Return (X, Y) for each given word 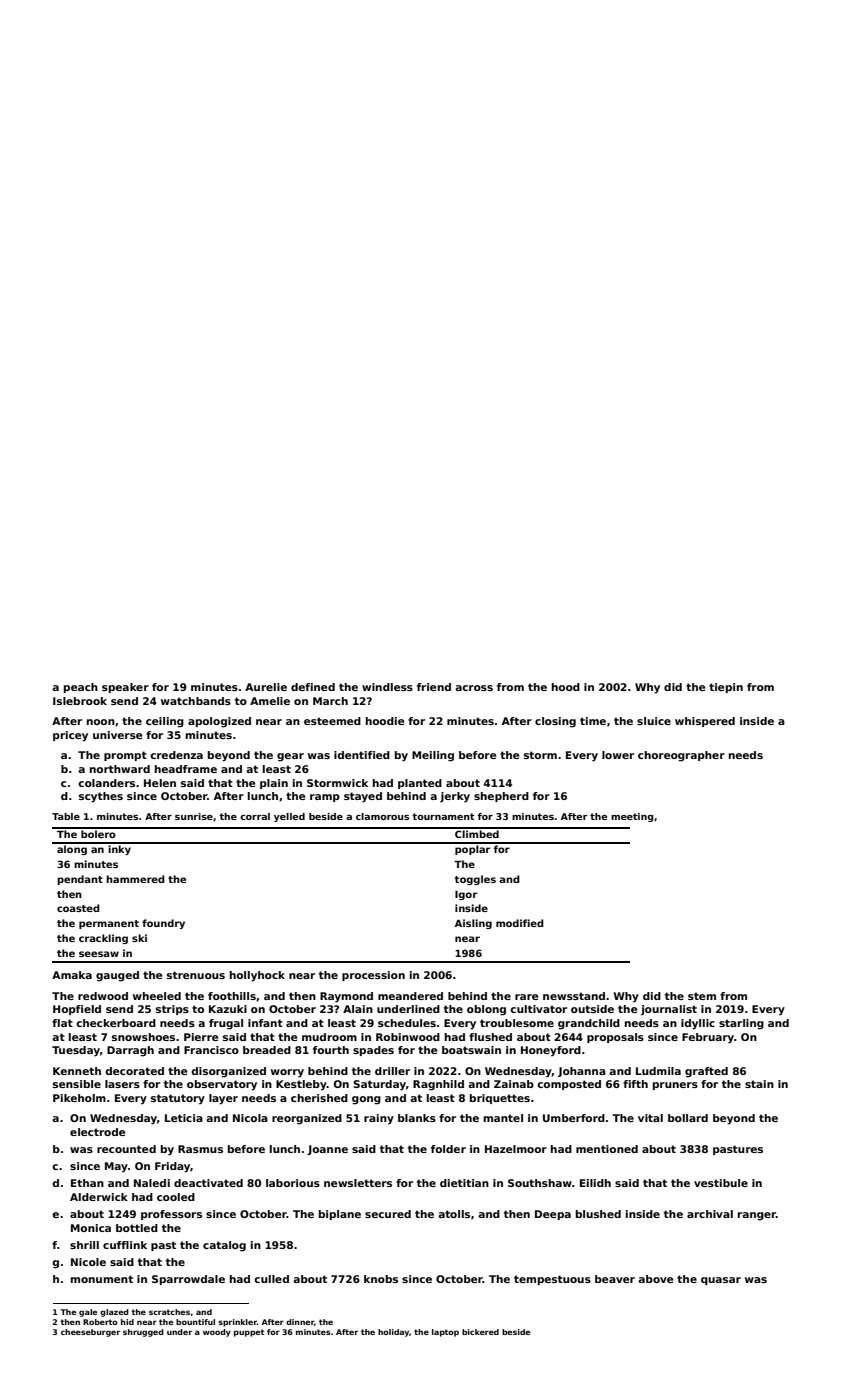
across (474, 688)
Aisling (473, 924)
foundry (163, 924)
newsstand (574, 996)
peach (81, 688)
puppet (249, 1333)
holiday (393, 1333)
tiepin (726, 688)
